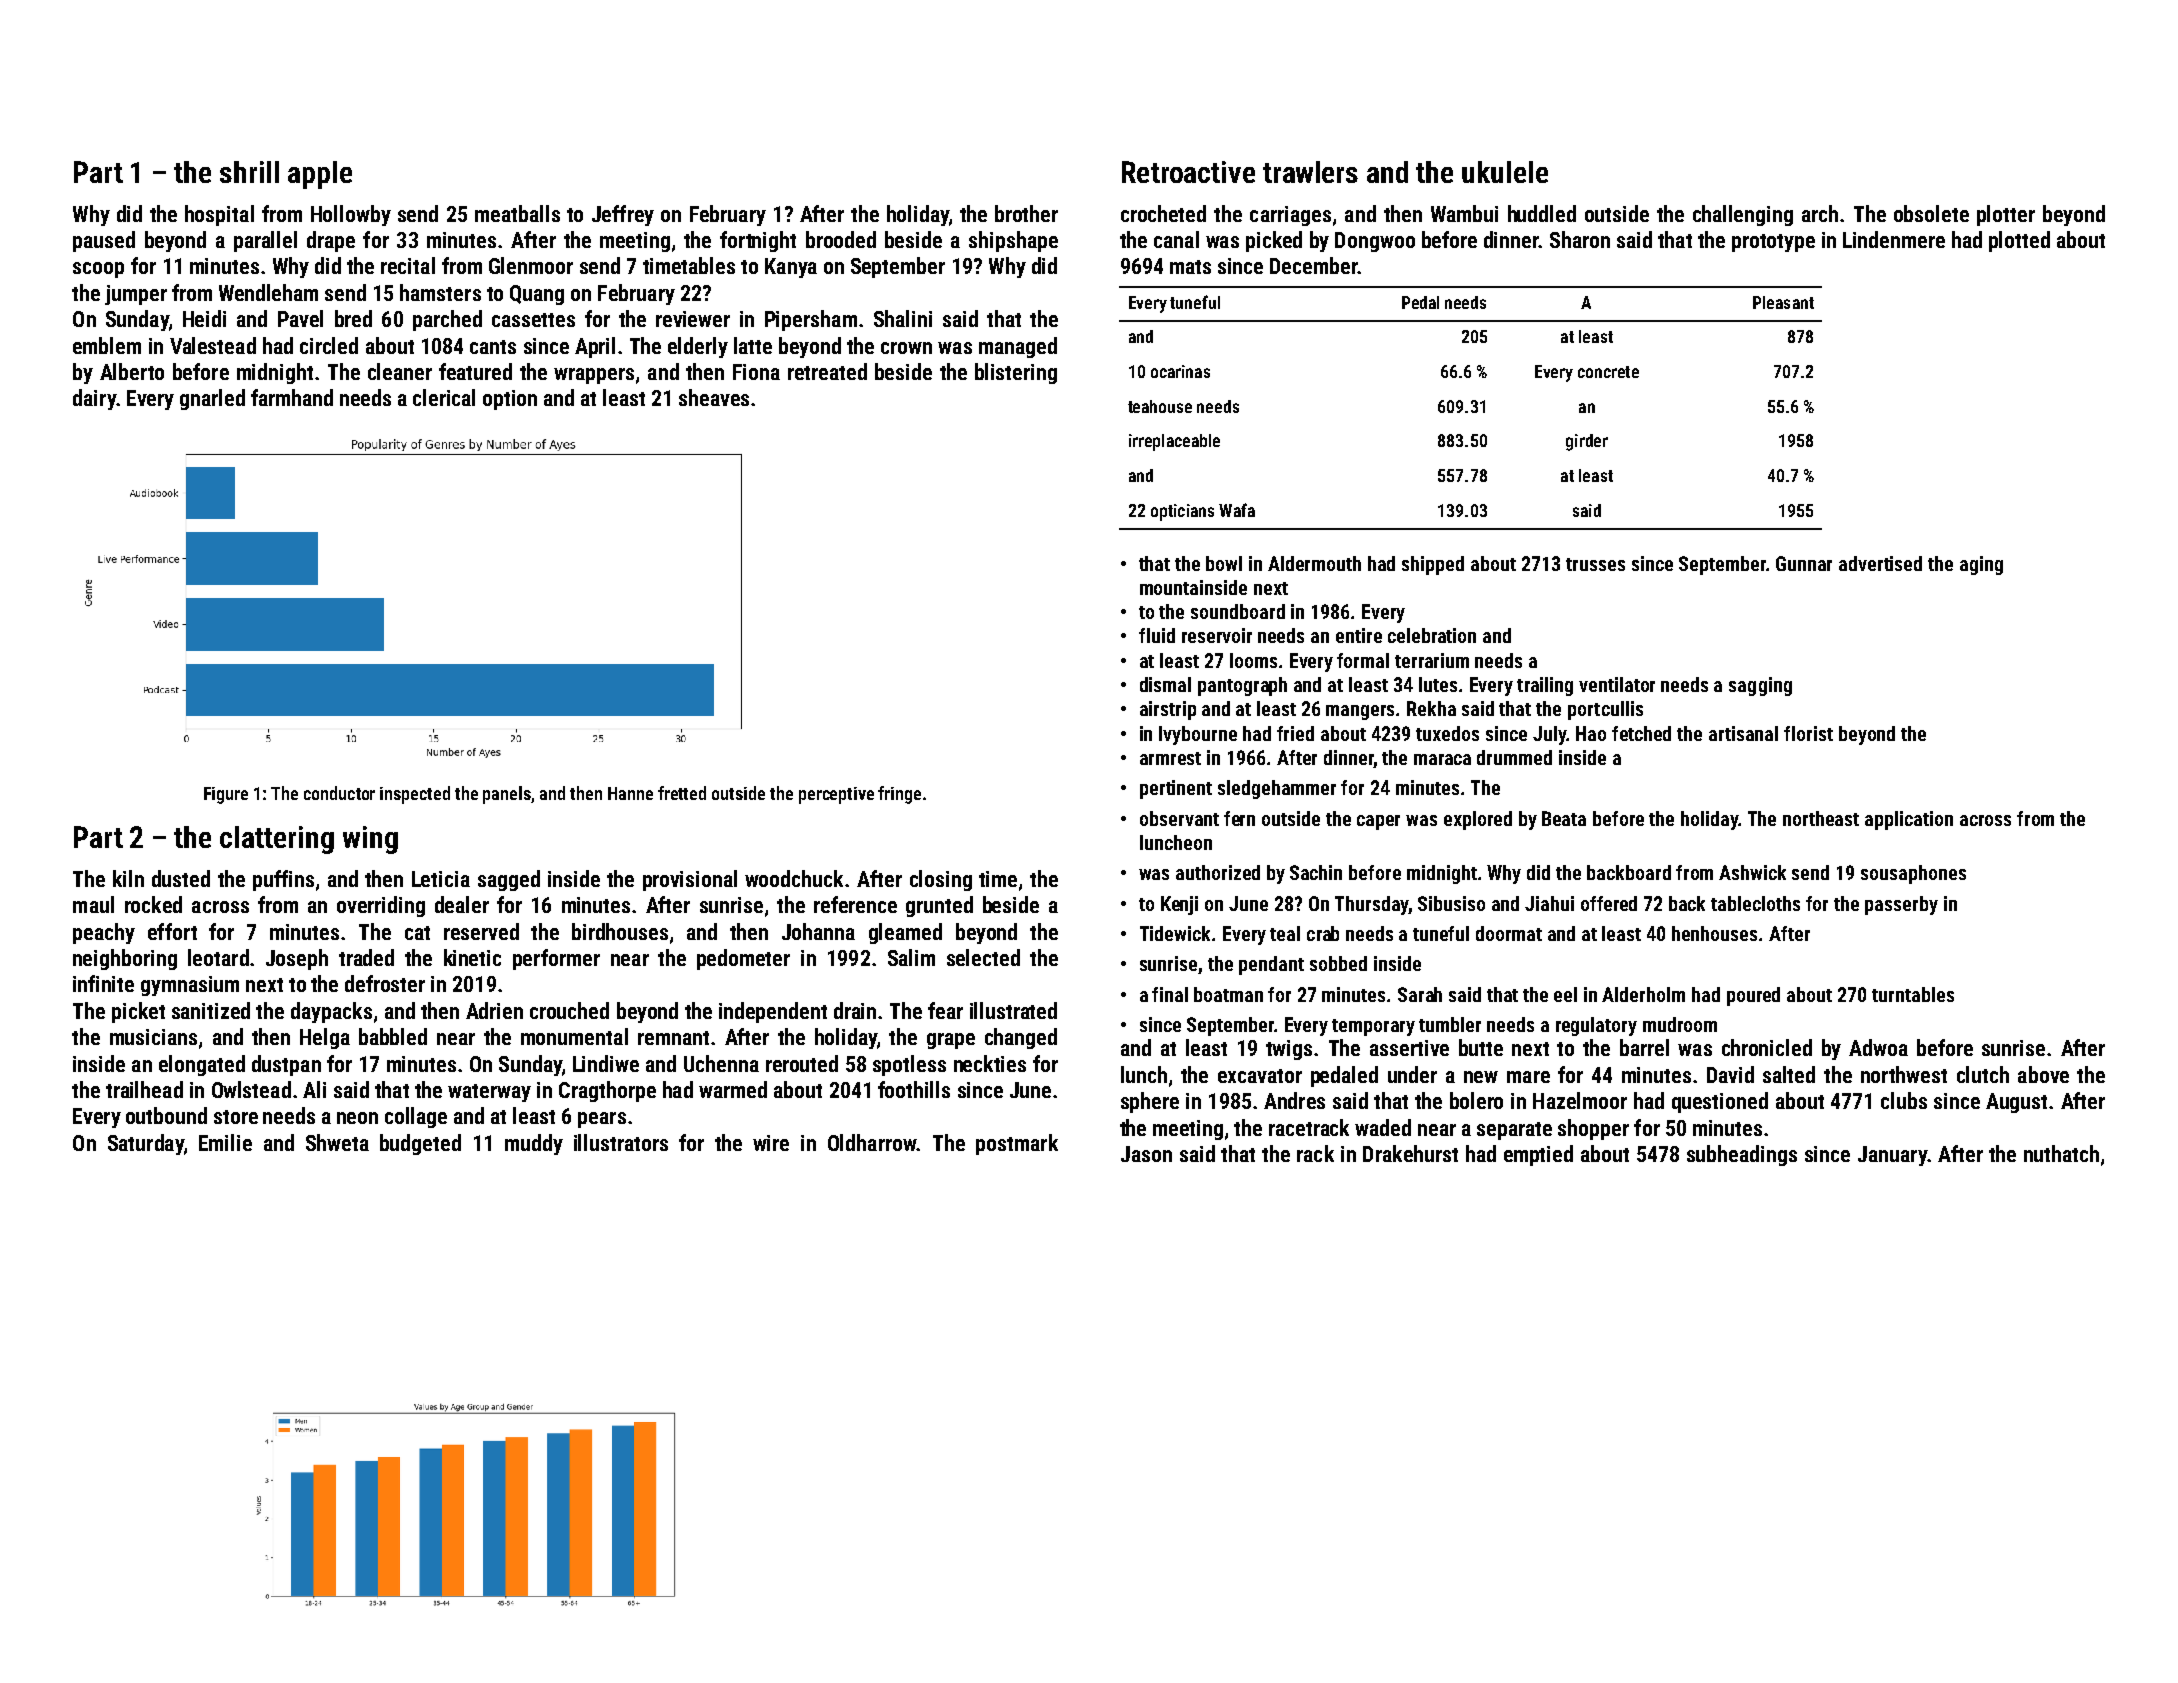 The height and width of the image is (1683, 2178). What do you see at coordinates (128, 878) in the image?
I see `kiln` at bounding box center [128, 878].
